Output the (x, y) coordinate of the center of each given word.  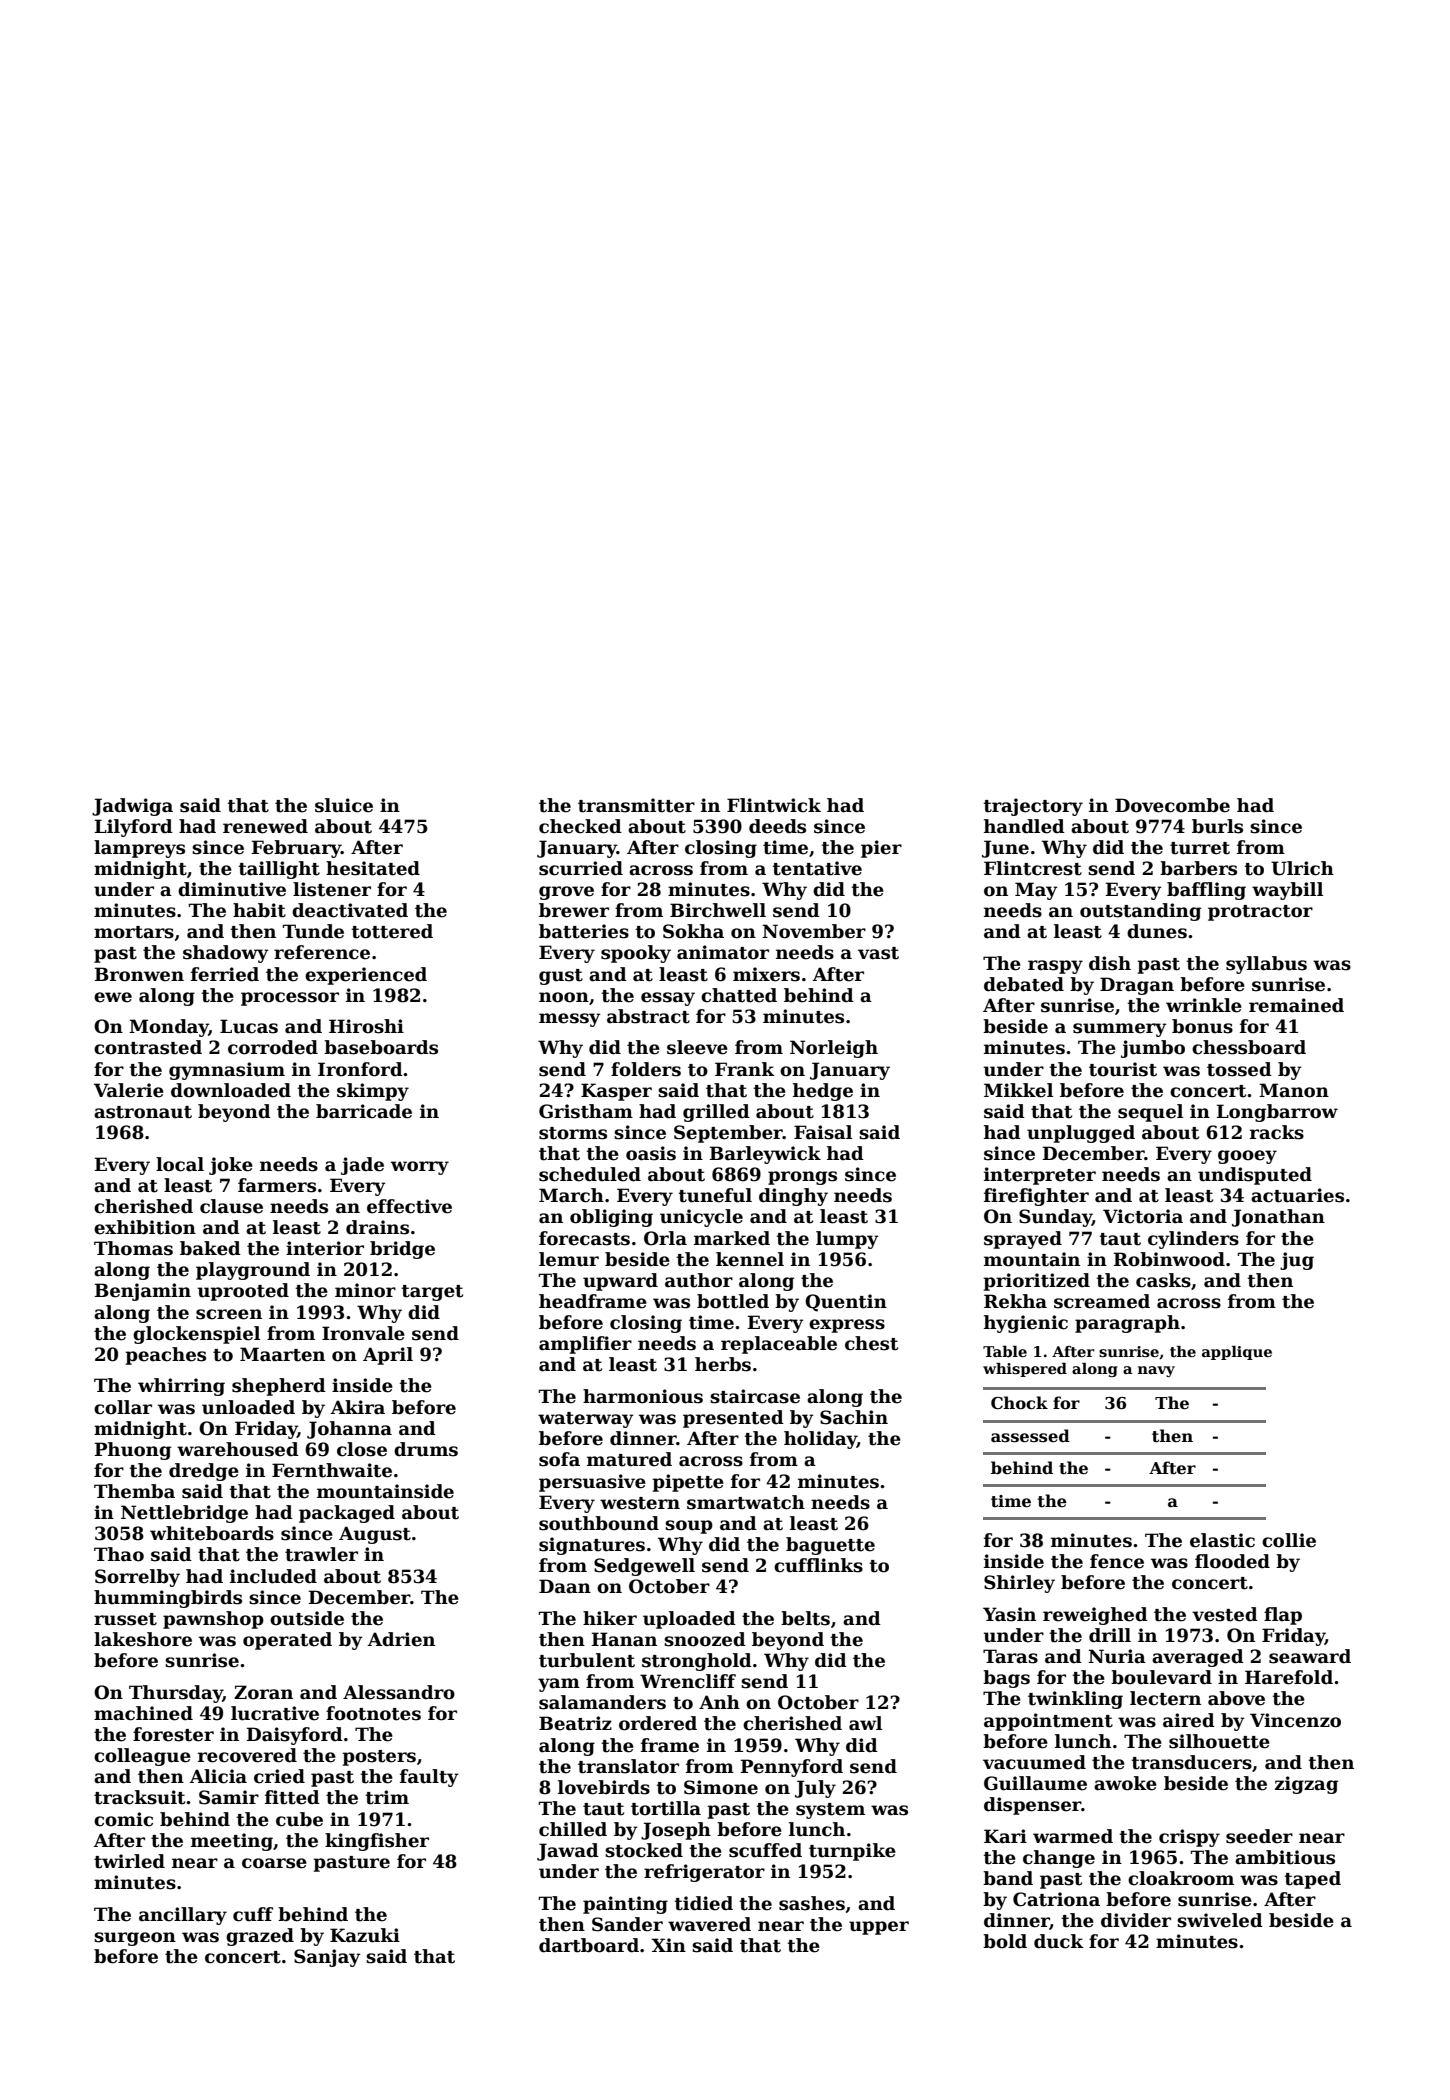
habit (259, 910)
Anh (719, 1702)
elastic (1222, 1540)
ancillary (183, 1916)
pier (881, 849)
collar (123, 1407)
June (1005, 849)
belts (805, 1618)
